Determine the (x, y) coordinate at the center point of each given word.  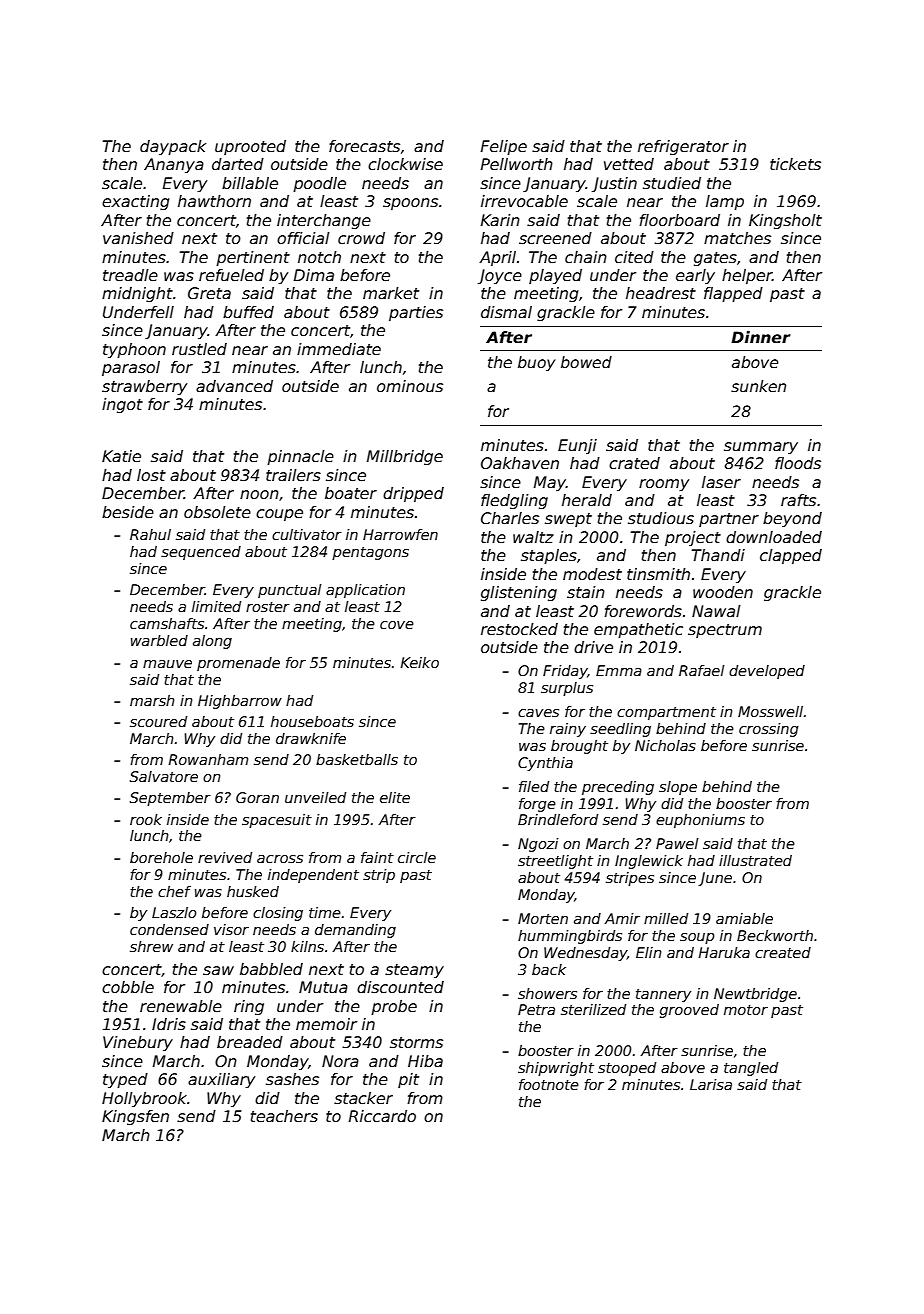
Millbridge (405, 457)
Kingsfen (135, 1117)
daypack (173, 147)
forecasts (364, 146)
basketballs (357, 759)
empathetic (638, 630)
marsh (152, 700)
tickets (795, 164)
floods (798, 463)
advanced (234, 386)
